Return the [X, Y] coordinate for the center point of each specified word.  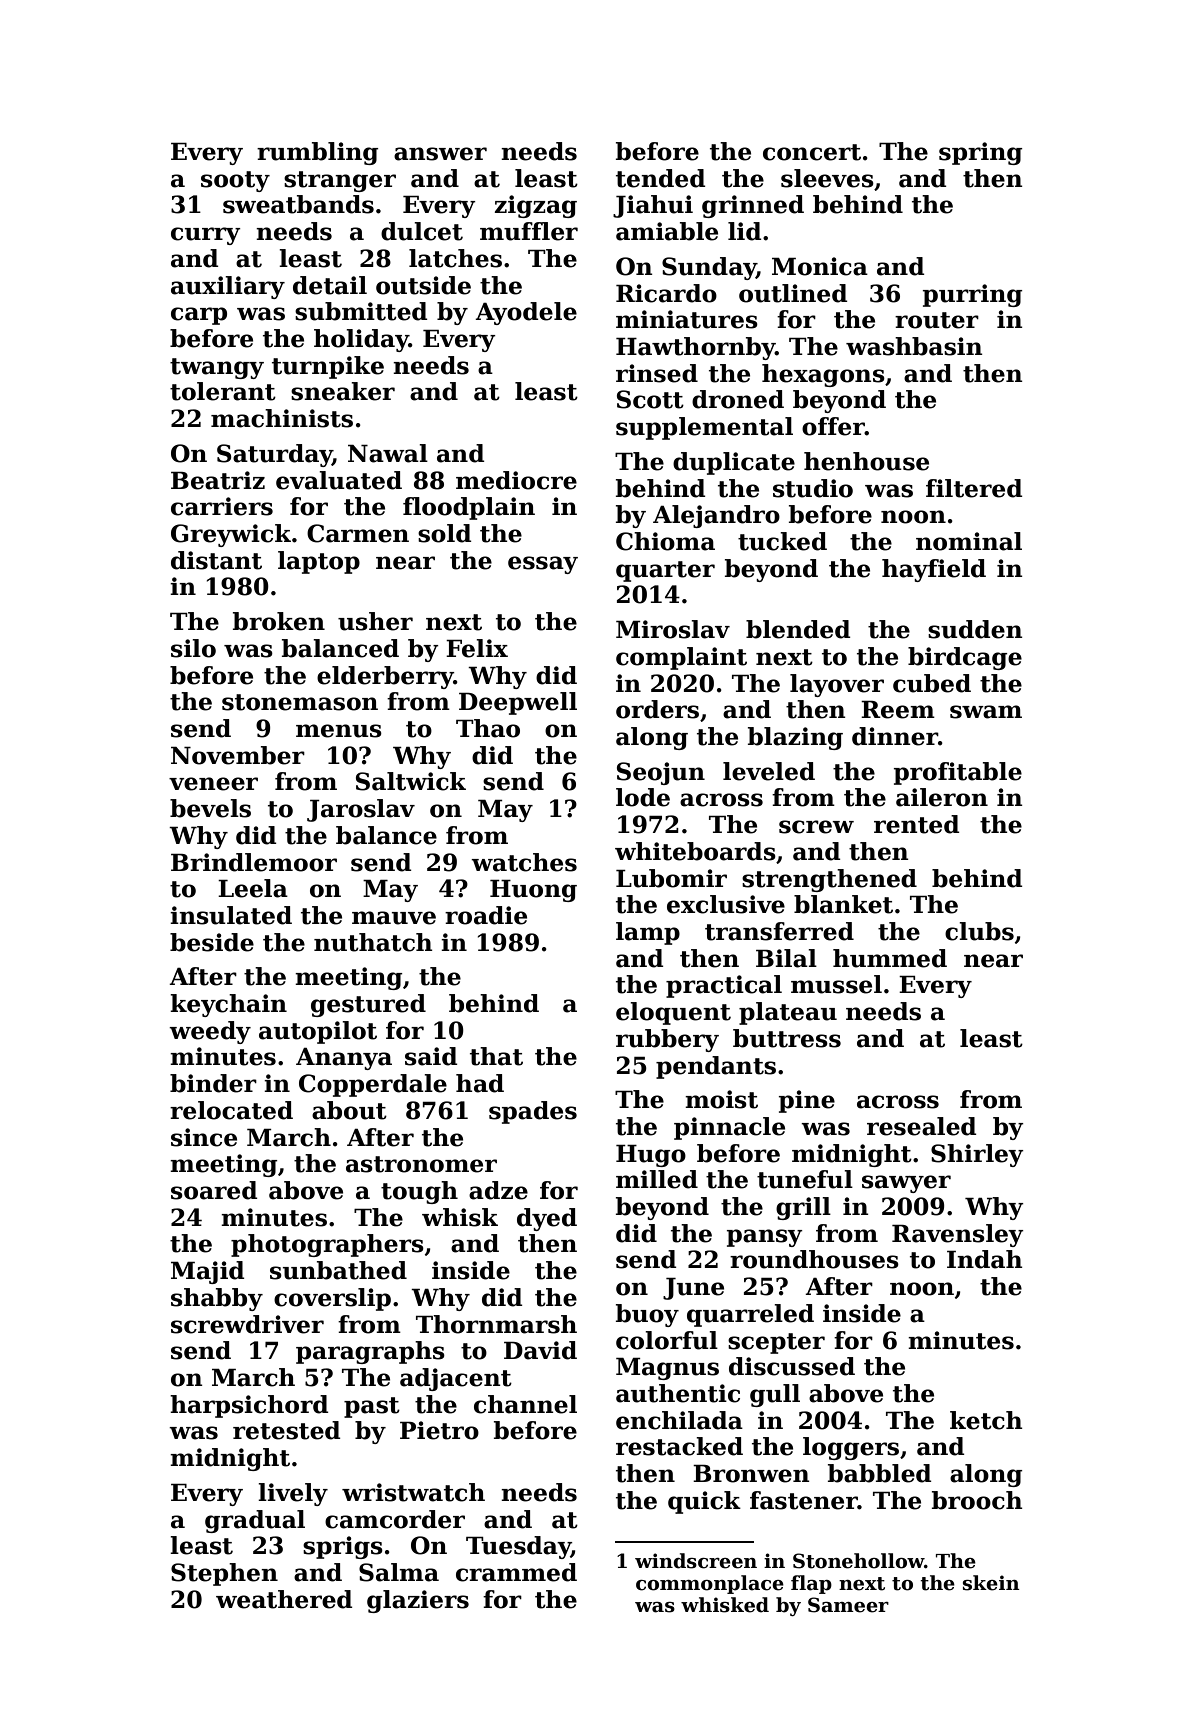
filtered [974, 488]
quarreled [750, 1315]
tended [661, 178]
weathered [284, 1599]
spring [981, 153]
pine [807, 1101]
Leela [253, 888]
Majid [208, 1272]
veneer [213, 784]
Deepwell [518, 703]
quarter [665, 571]
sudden [975, 629]
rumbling [318, 153]
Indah [985, 1259]
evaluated [339, 480]
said [431, 1056]
